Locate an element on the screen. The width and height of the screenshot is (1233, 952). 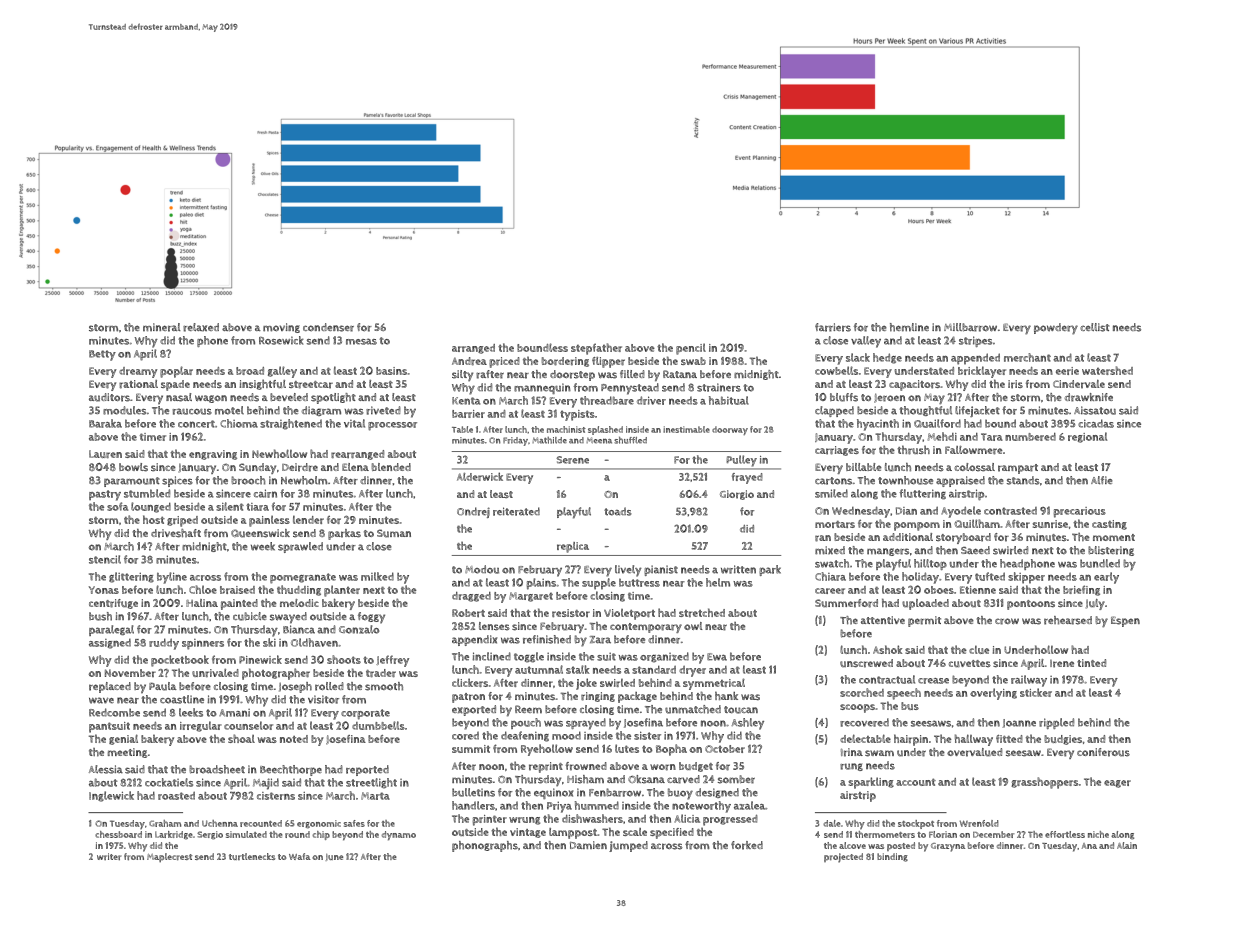
Pinewick is located at coordinates (260, 659).
